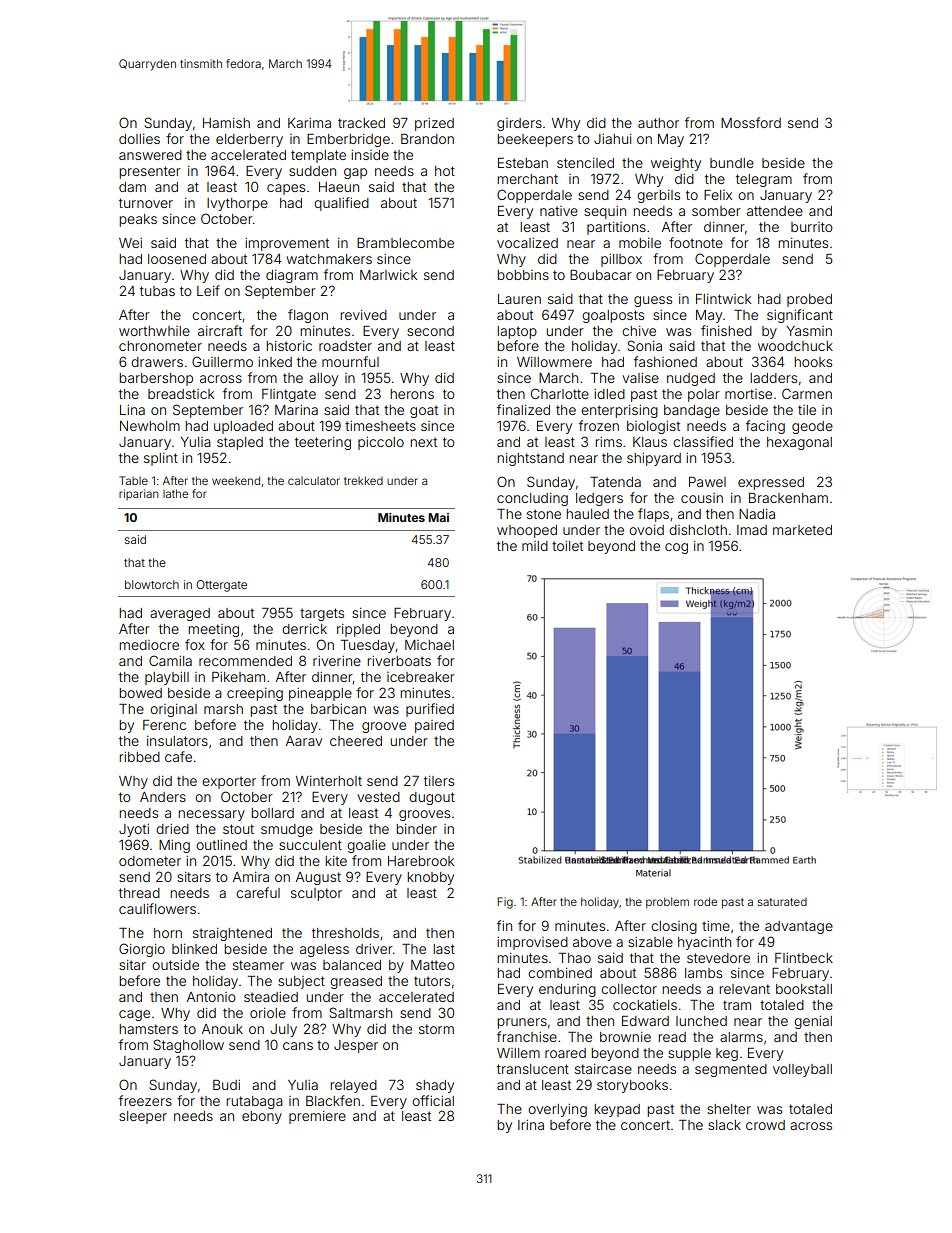 This screenshot has width=952, height=1233. What do you see at coordinates (527, 243) in the screenshot?
I see `vocalized` at bounding box center [527, 243].
